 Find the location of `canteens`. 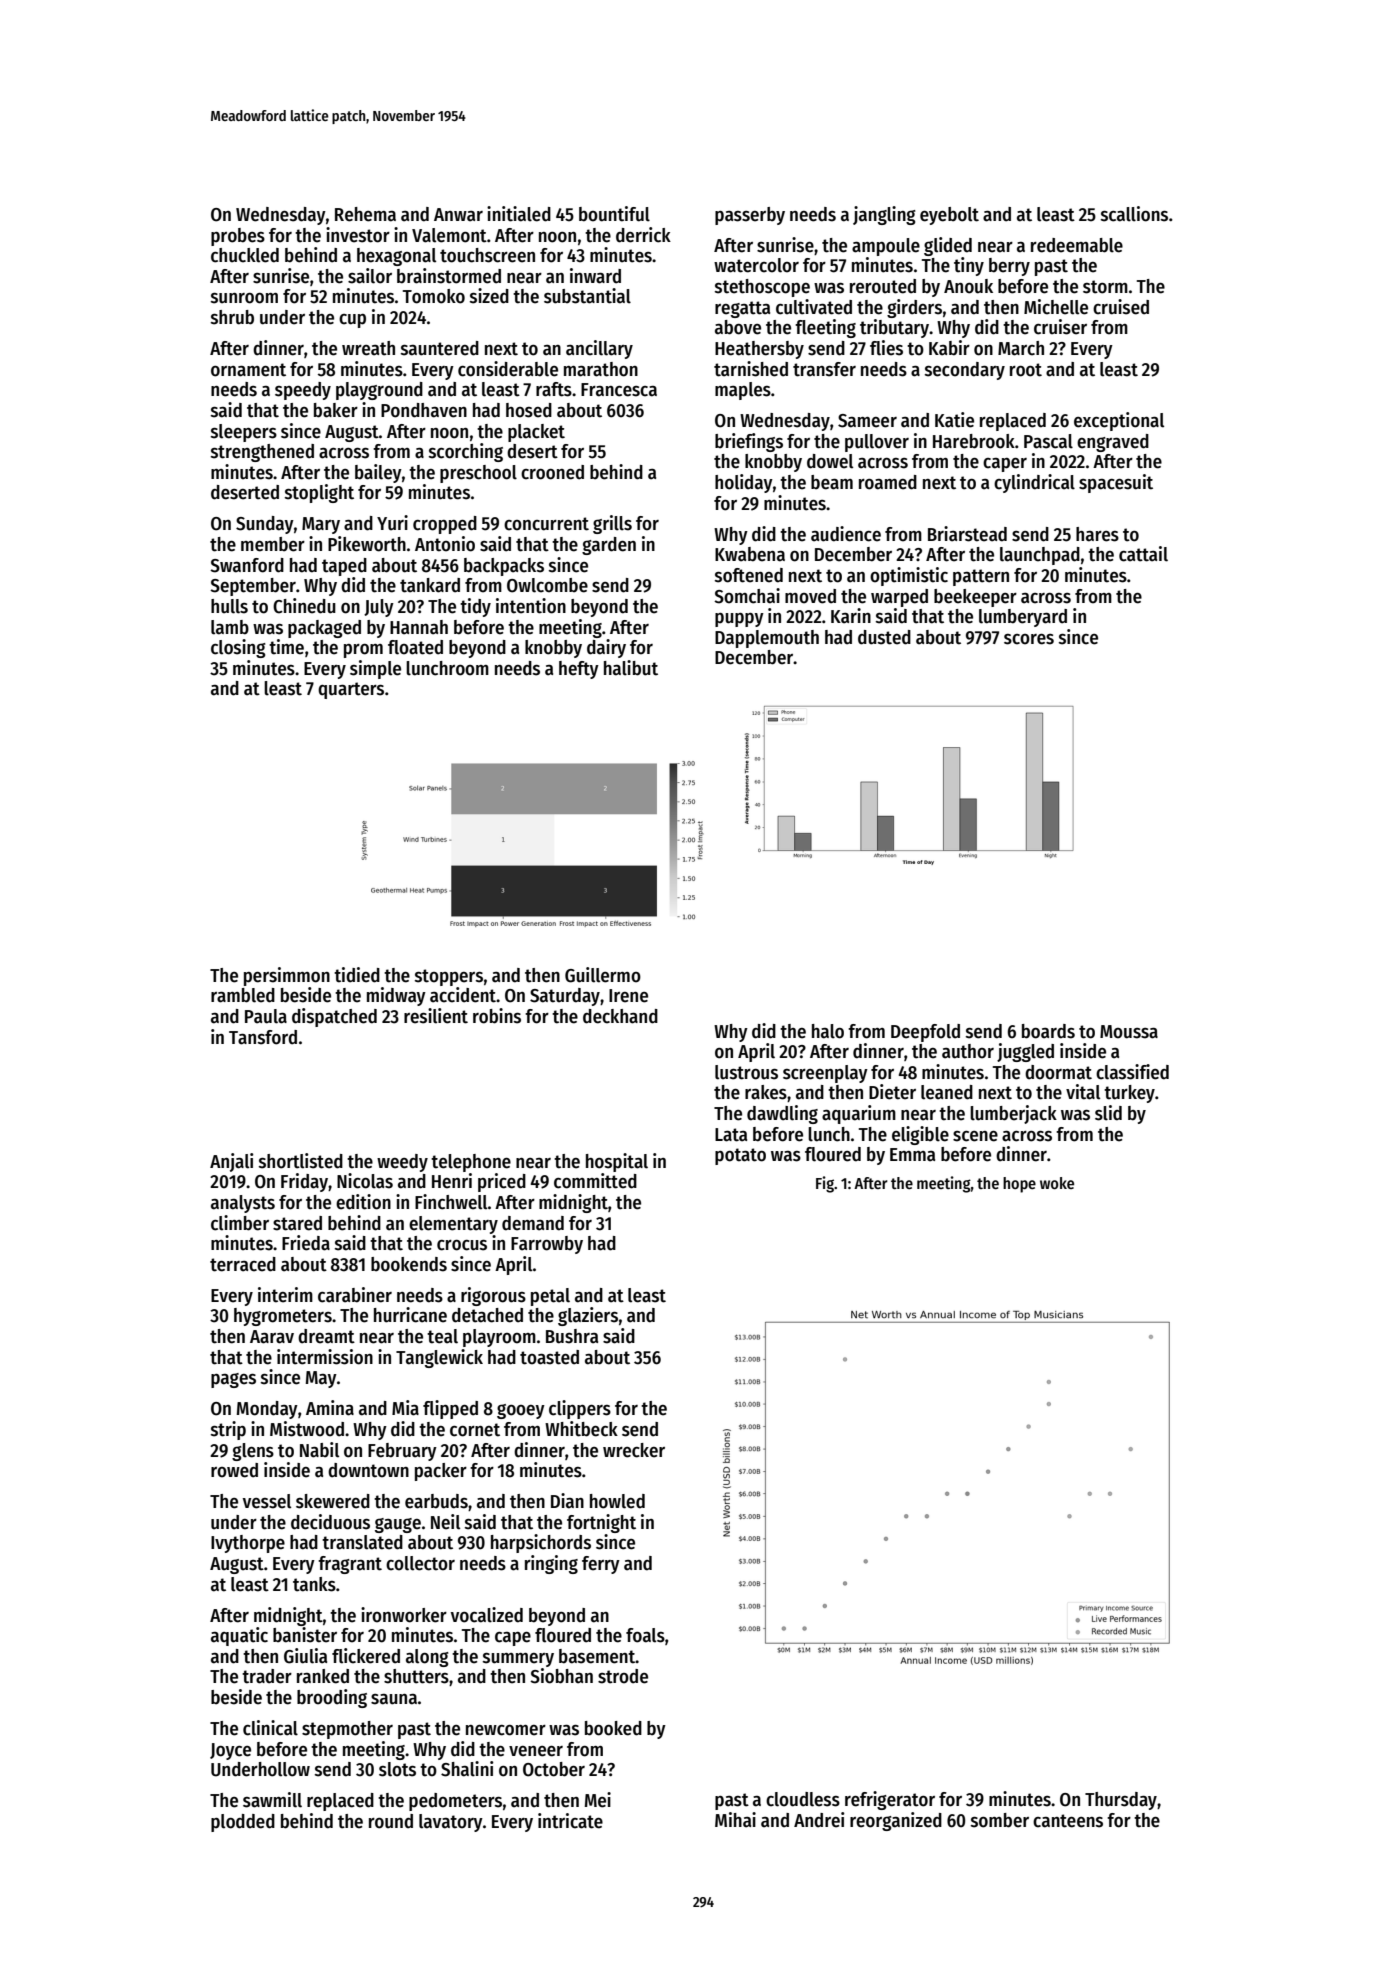

canteens is located at coordinates (1068, 1821).
